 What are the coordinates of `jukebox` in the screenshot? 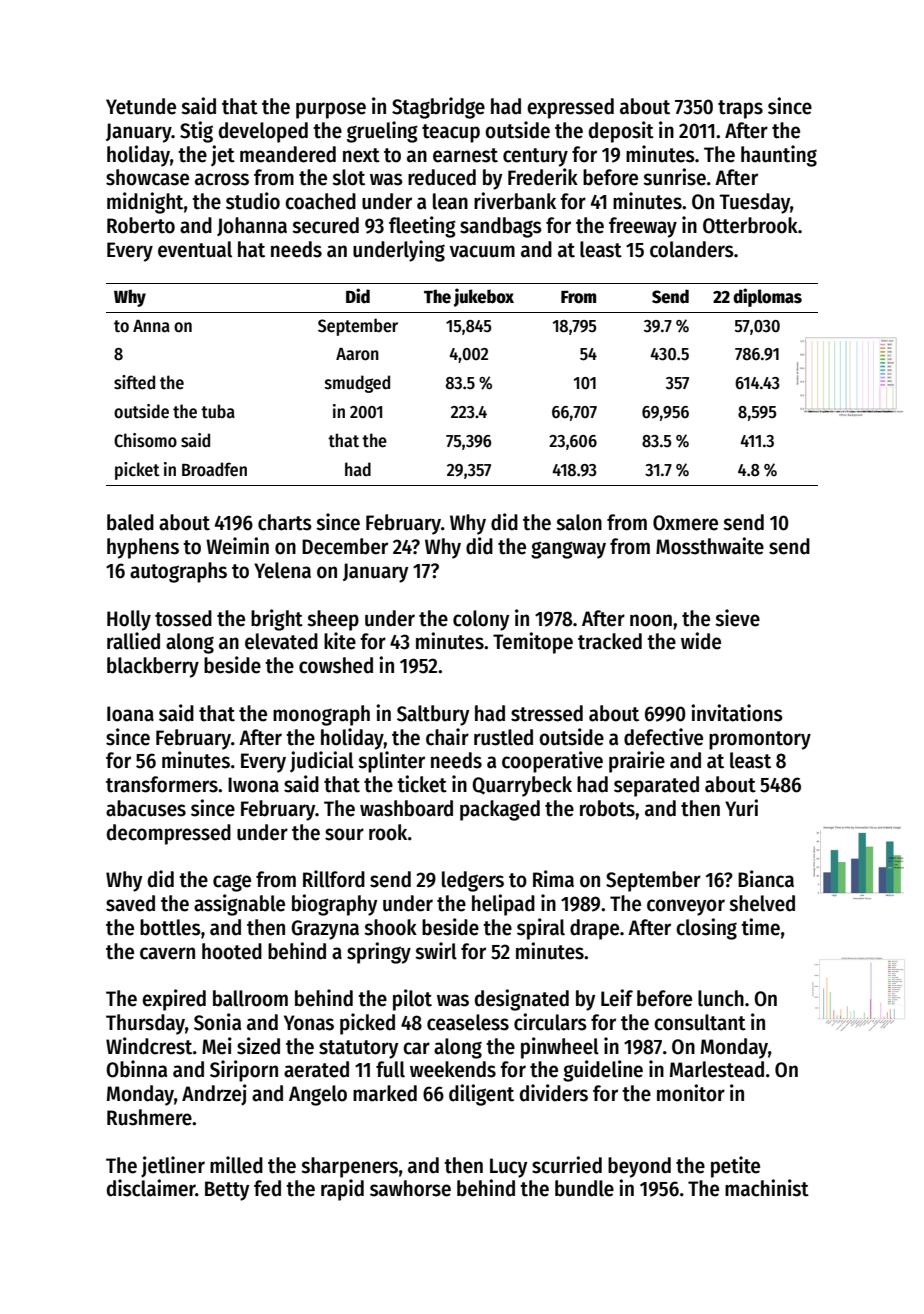 It's located at (484, 297).
